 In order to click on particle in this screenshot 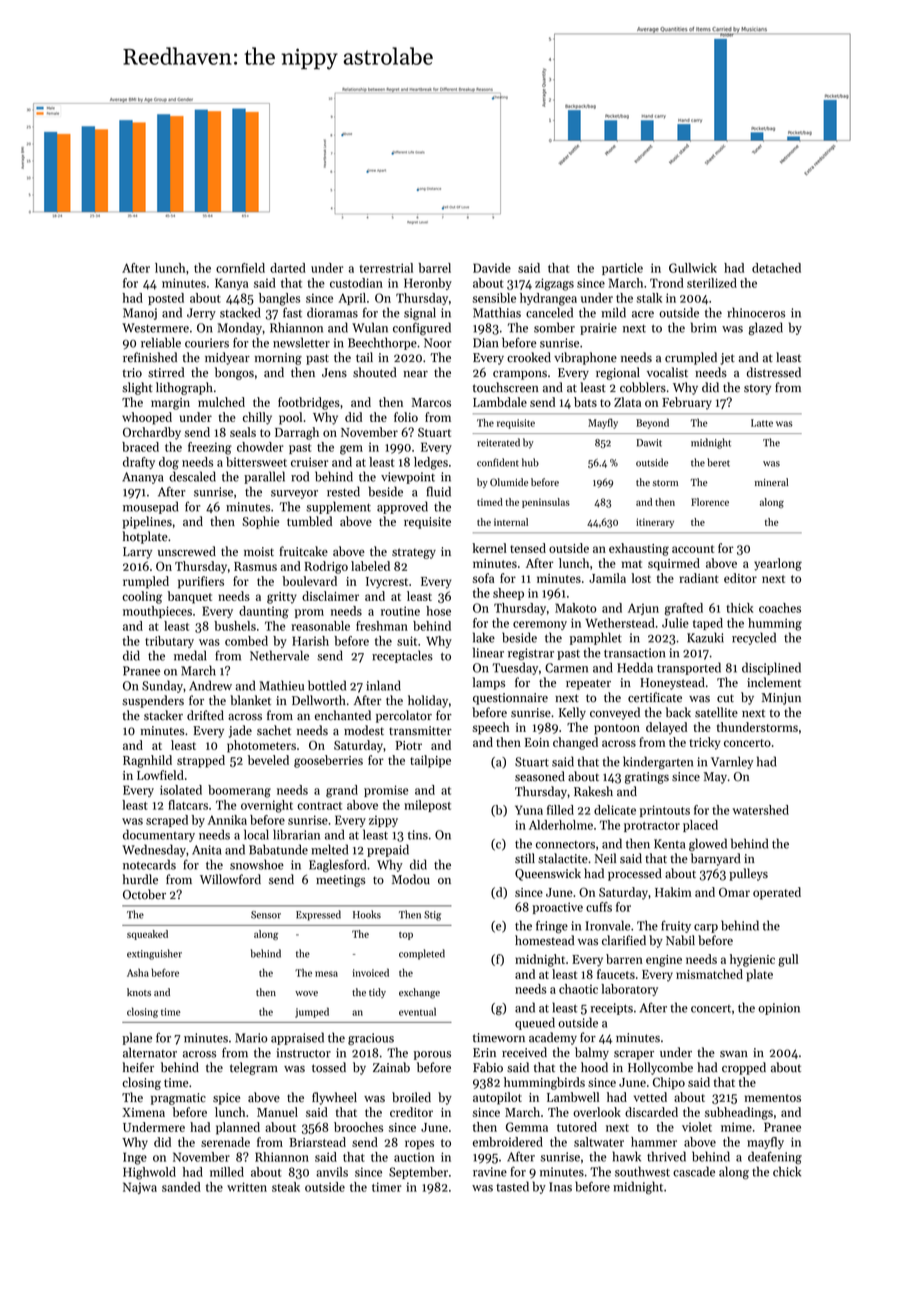, I will do `click(622, 269)`.
